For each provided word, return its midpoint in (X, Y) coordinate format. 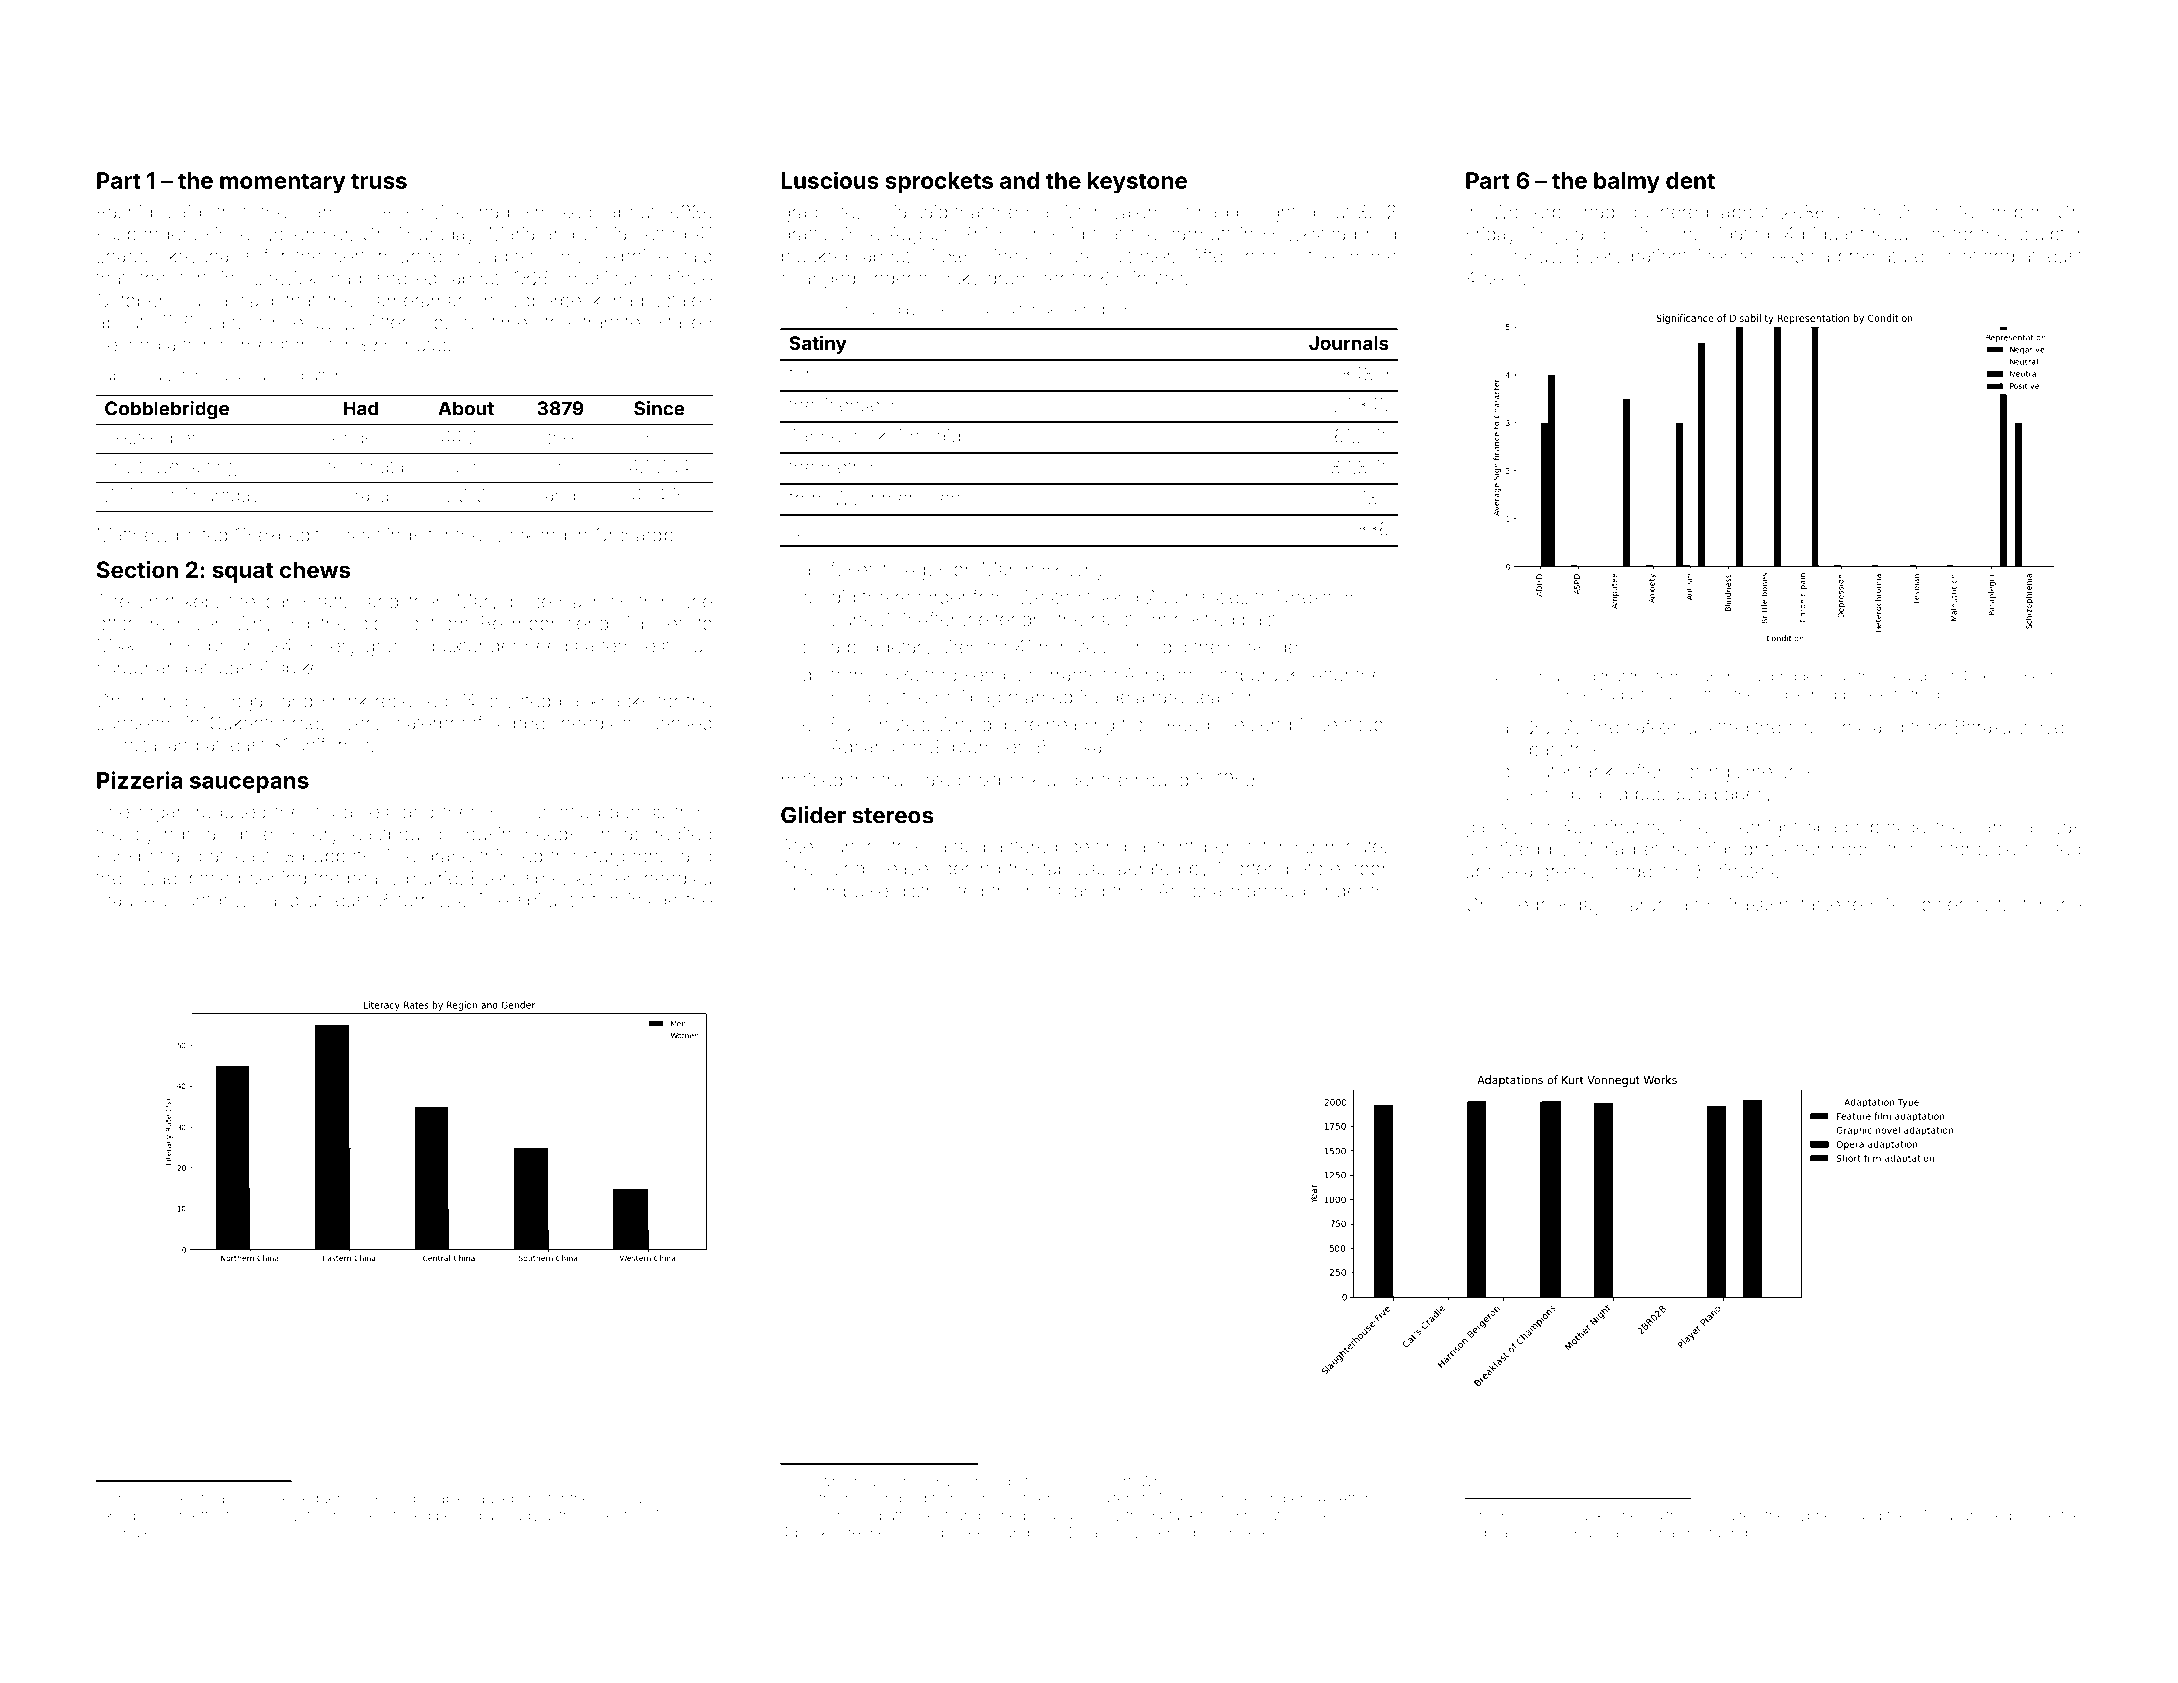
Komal (1542, 676)
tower (162, 466)
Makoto (1183, 1498)
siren (959, 647)
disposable (429, 1499)
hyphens (1819, 1517)
